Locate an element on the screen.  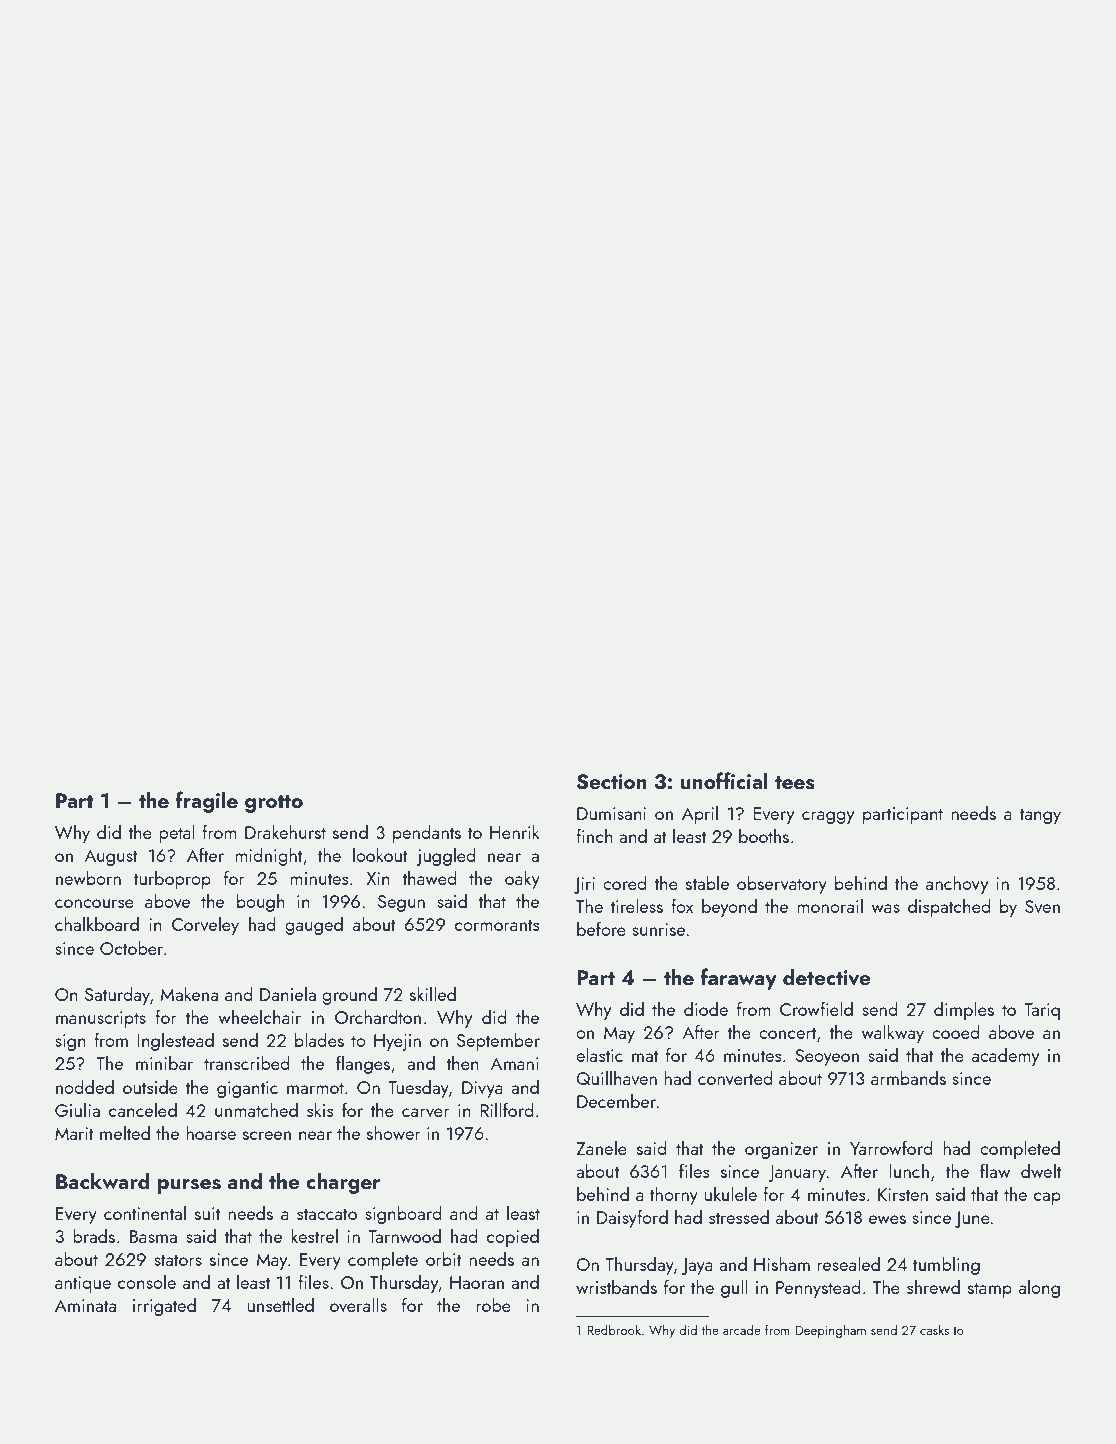
Zanele is located at coordinates (601, 1148).
